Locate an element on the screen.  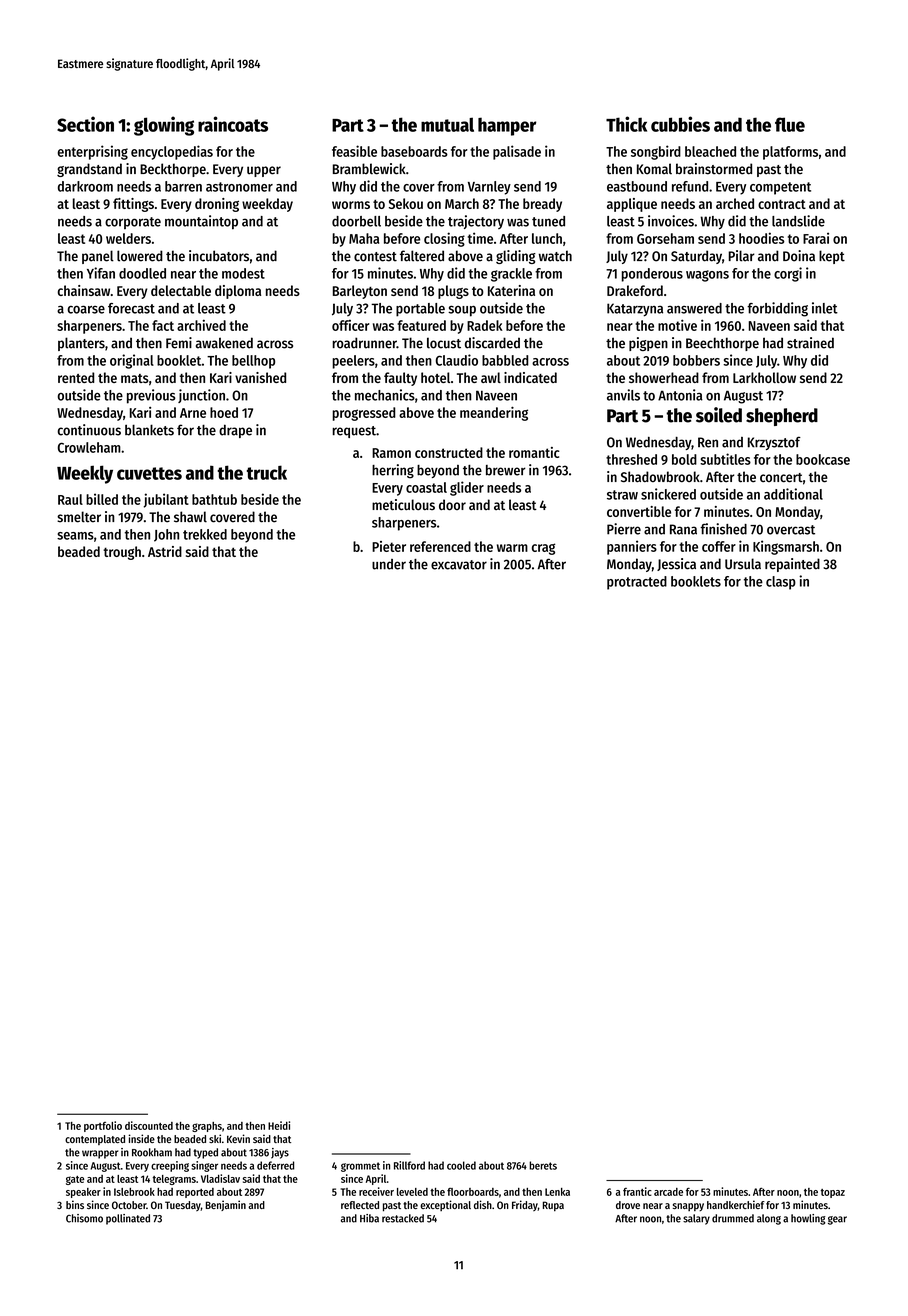
Thick is located at coordinates (626, 124).
